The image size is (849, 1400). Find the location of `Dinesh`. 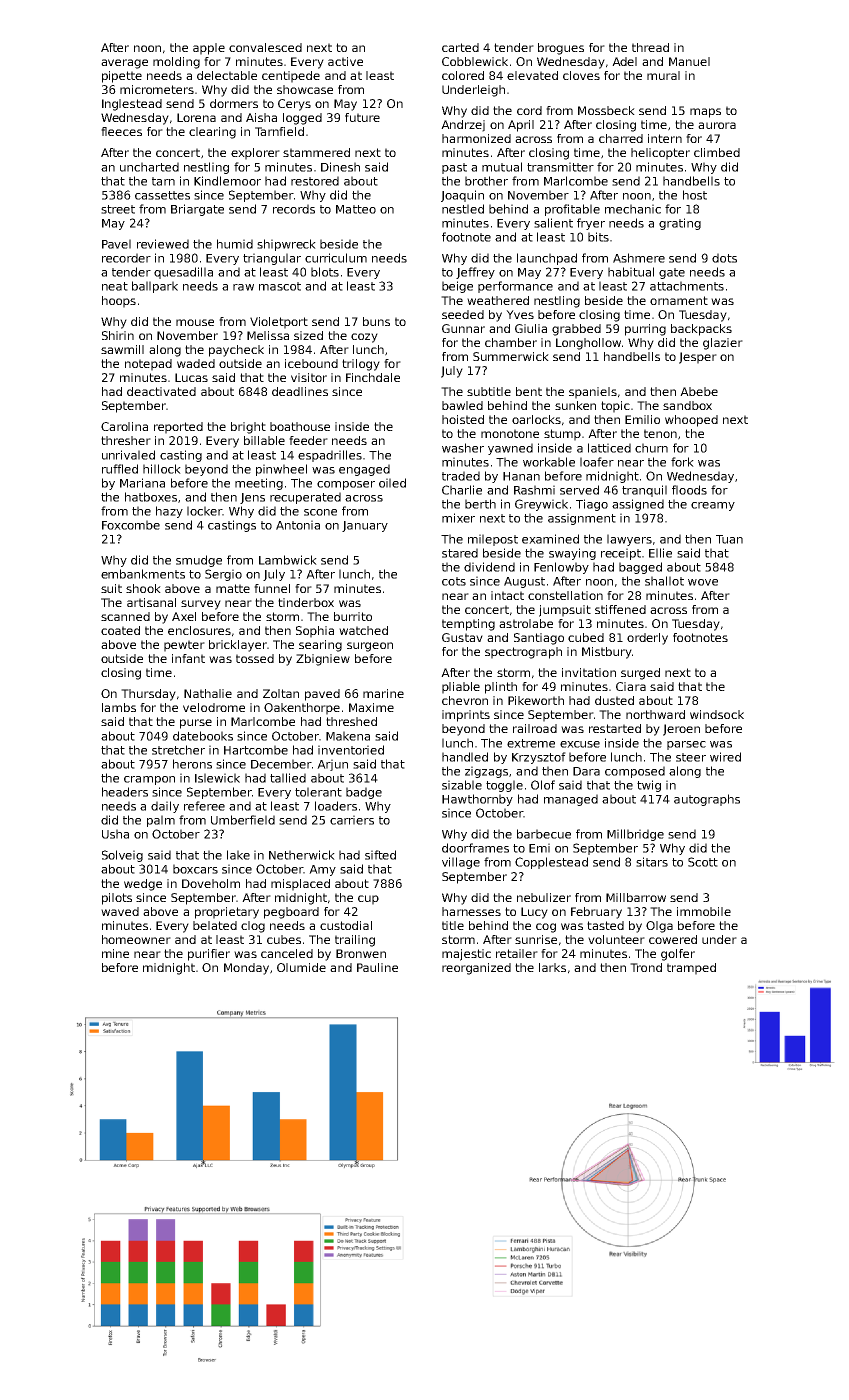

Dinesh is located at coordinates (340, 167).
